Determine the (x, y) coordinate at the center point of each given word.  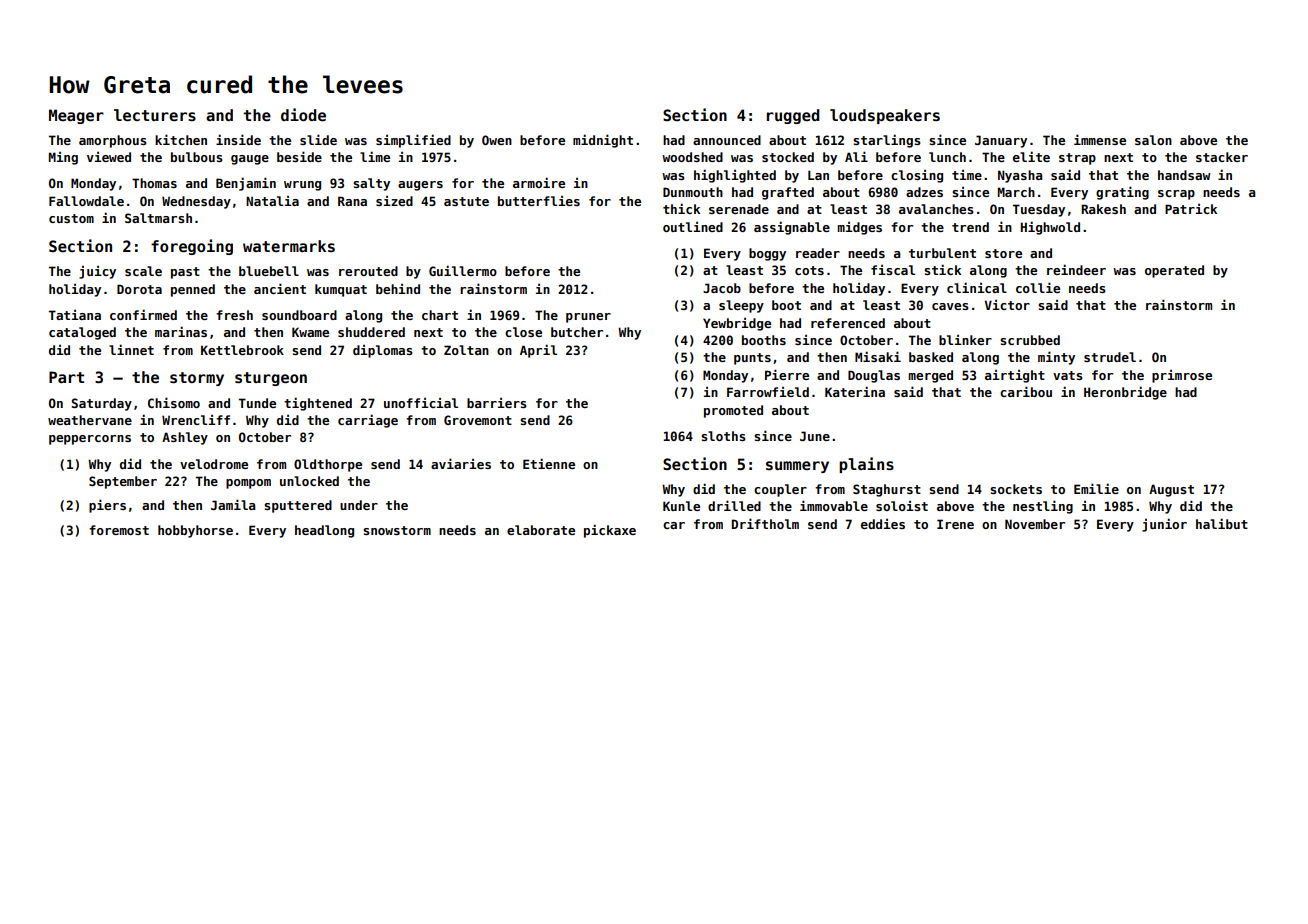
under (359, 505)
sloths (723, 436)
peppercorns (90, 440)
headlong (324, 531)
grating (1122, 193)
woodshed (692, 157)
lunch (947, 157)
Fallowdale (86, 201)
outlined (693, 227)
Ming (63, 158)
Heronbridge (1125, 393)
